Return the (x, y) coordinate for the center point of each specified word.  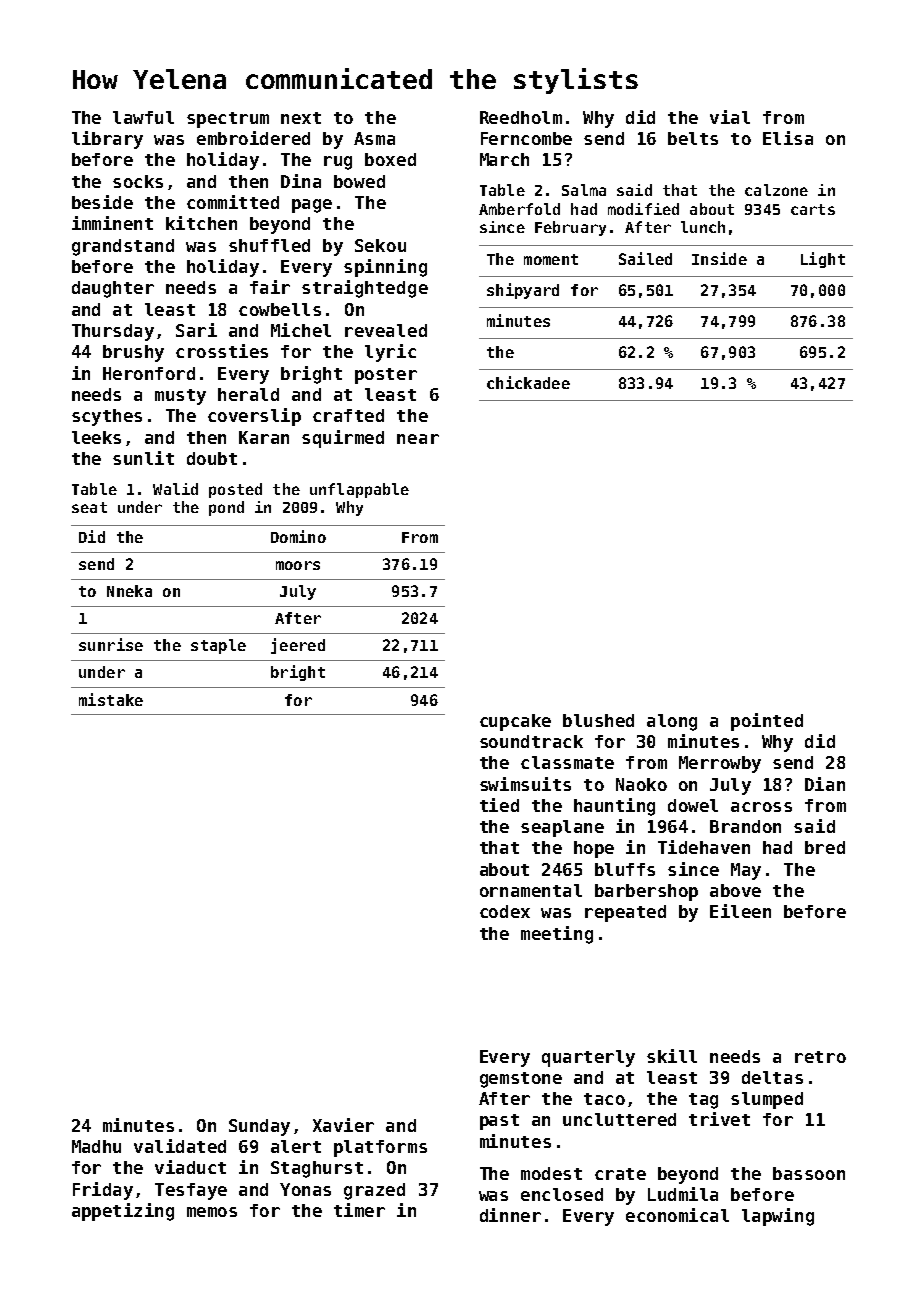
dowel (693, 805)
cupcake (515, 722)
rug (338, 163)
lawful (143, 117)
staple (218, 646)
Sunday (259, 1127)
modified (643, 209)
